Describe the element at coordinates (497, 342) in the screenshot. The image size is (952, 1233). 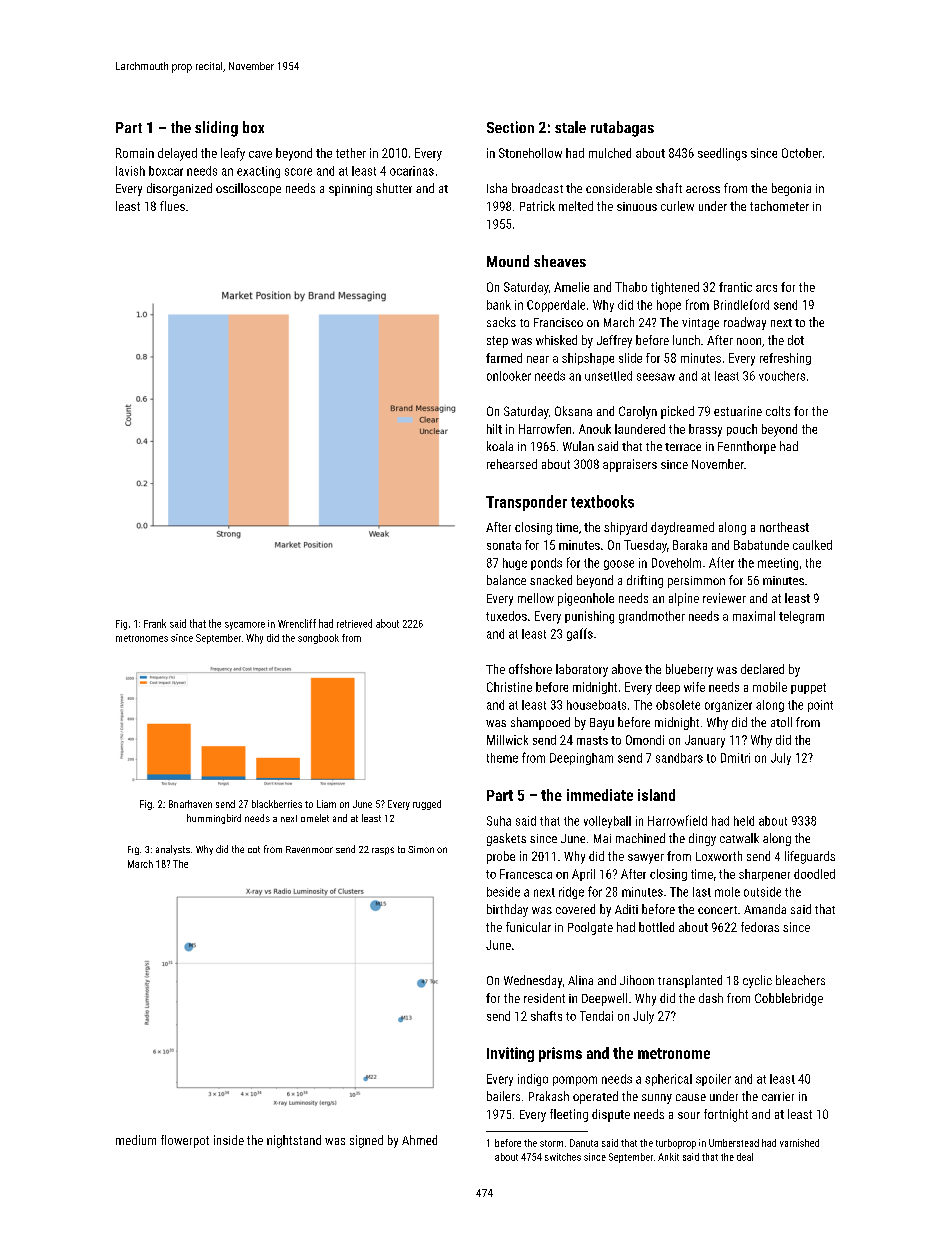
I see `step` at that location.
